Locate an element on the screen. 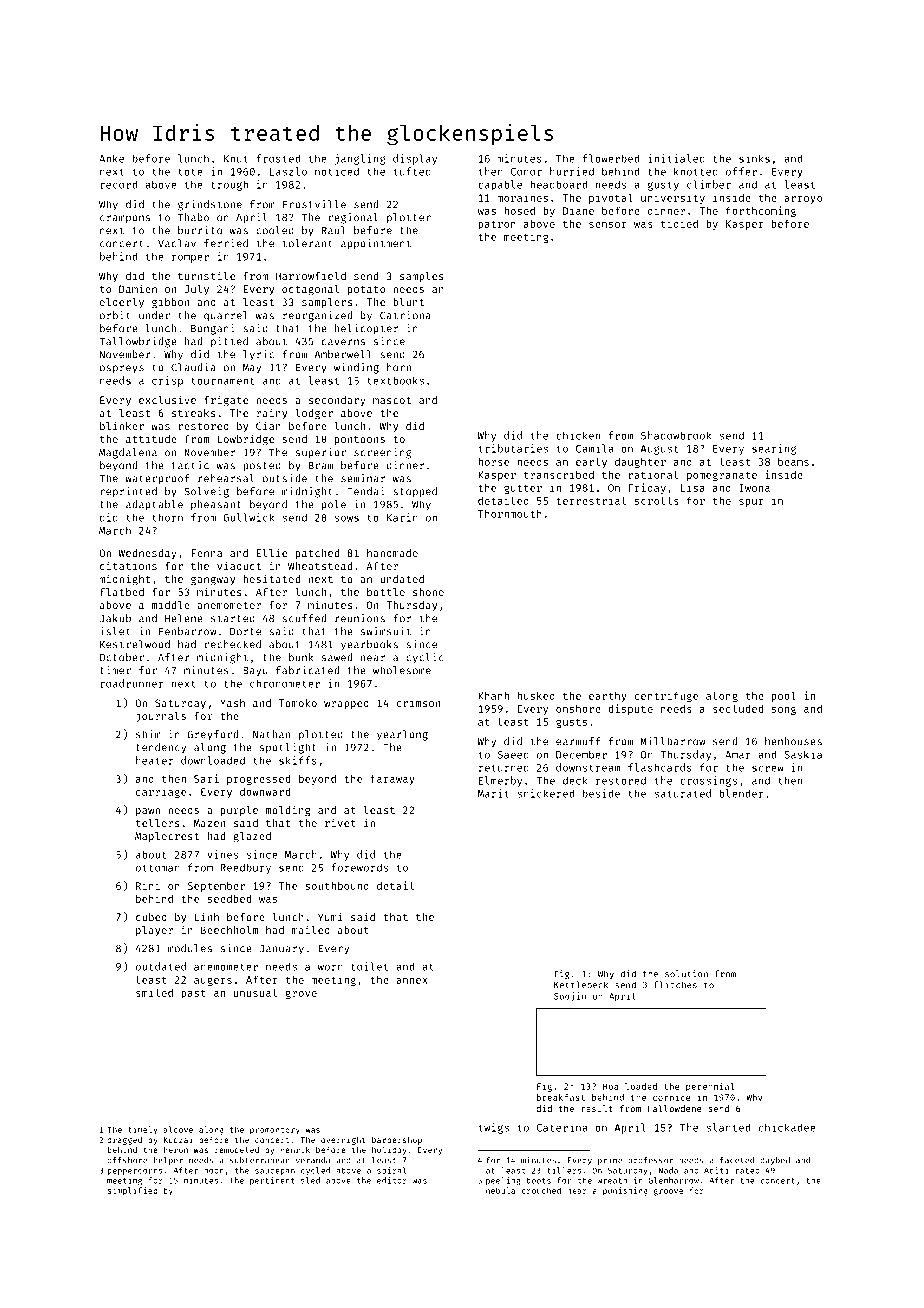 The height and width of the screenshot is (1308, 924). pawn is located at coordinates (148, 812).
